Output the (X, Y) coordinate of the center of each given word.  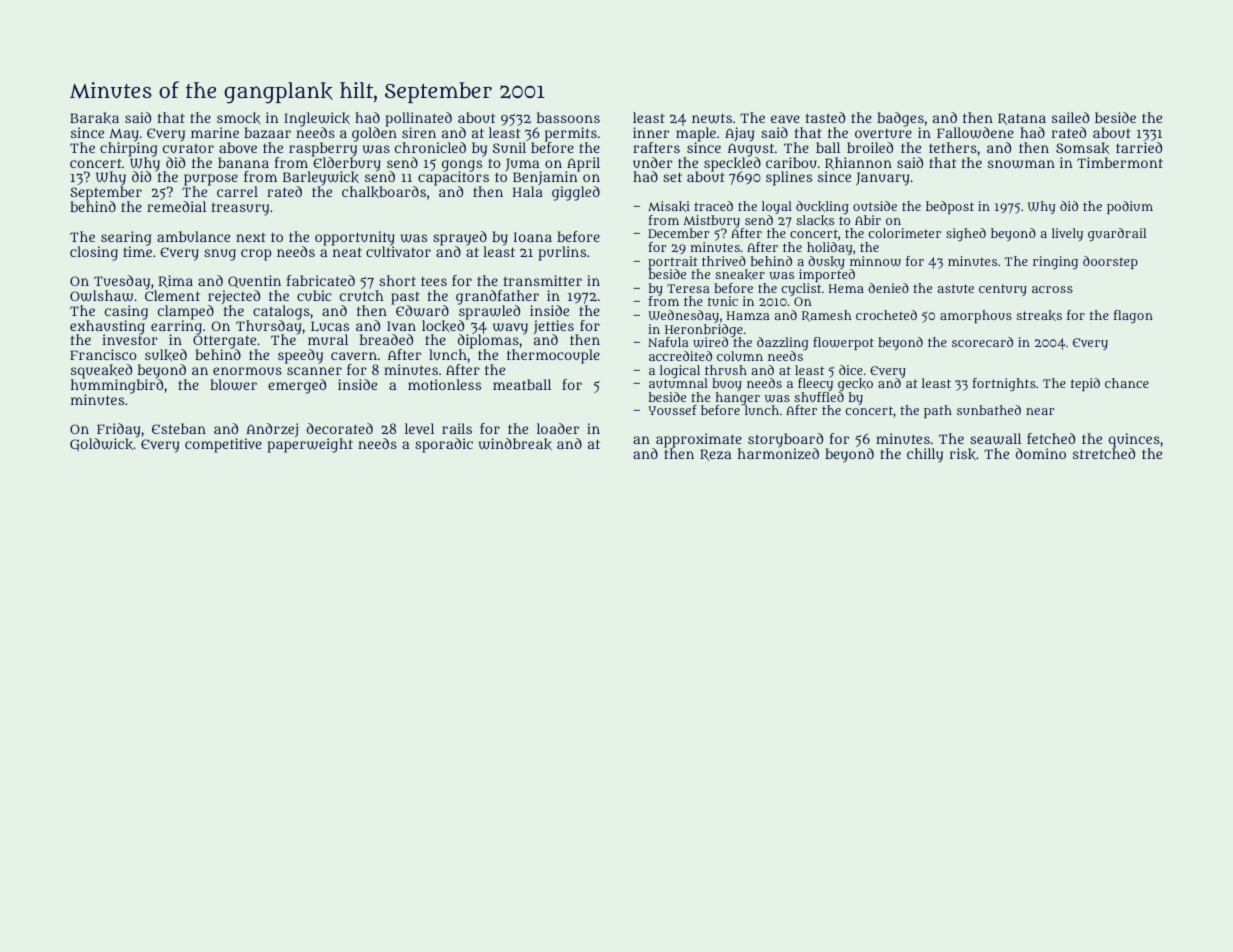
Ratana (1022, 119)
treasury (240, 209)
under (653, 162)
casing (126, 312)
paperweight (310, 445)
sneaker (740, 274)
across (1052, 289)
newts (712, 118)
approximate (699, 440)
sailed (1070, 117)
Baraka (94, 118)
